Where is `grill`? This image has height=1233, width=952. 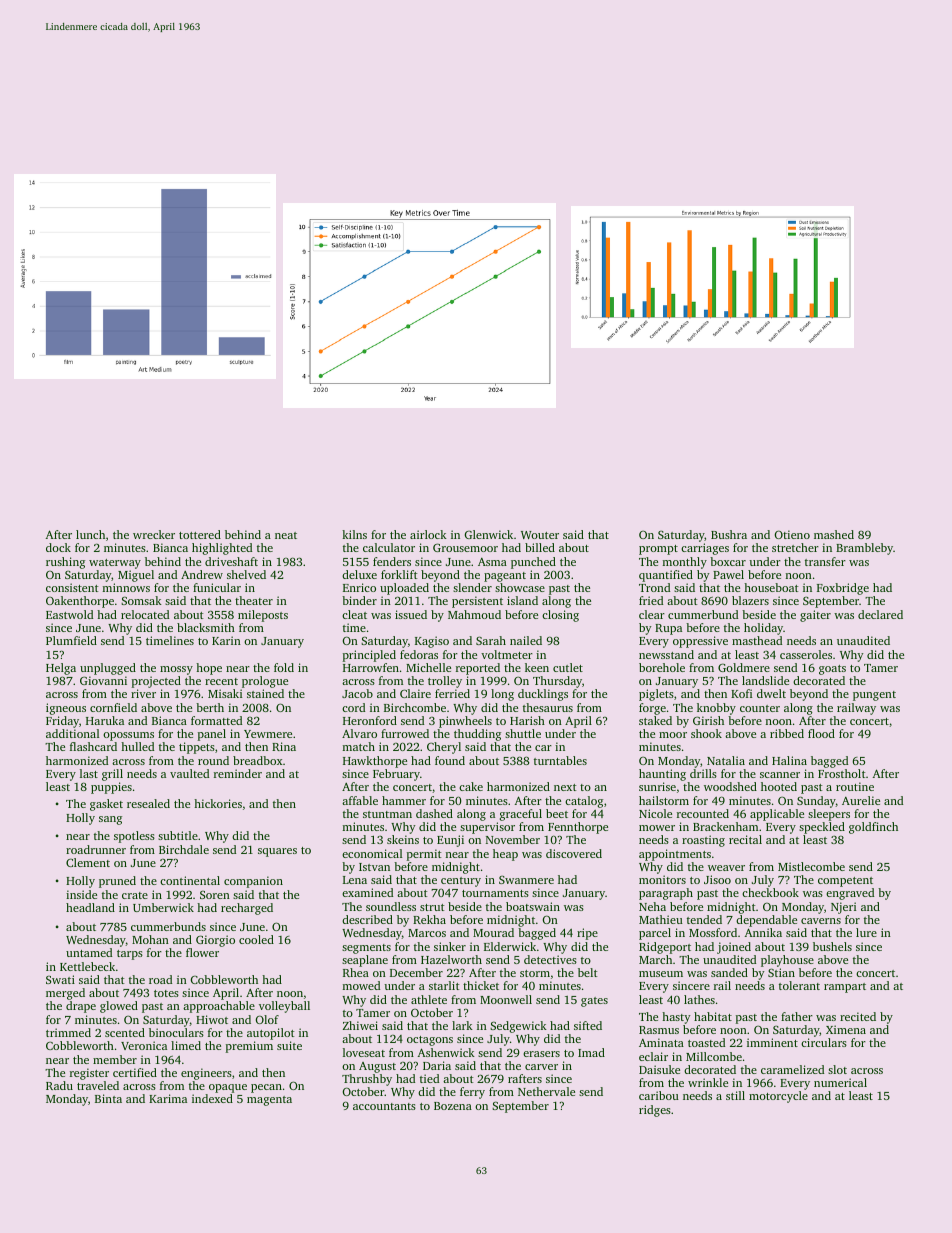
grill is located at coordinates (112, 775).
